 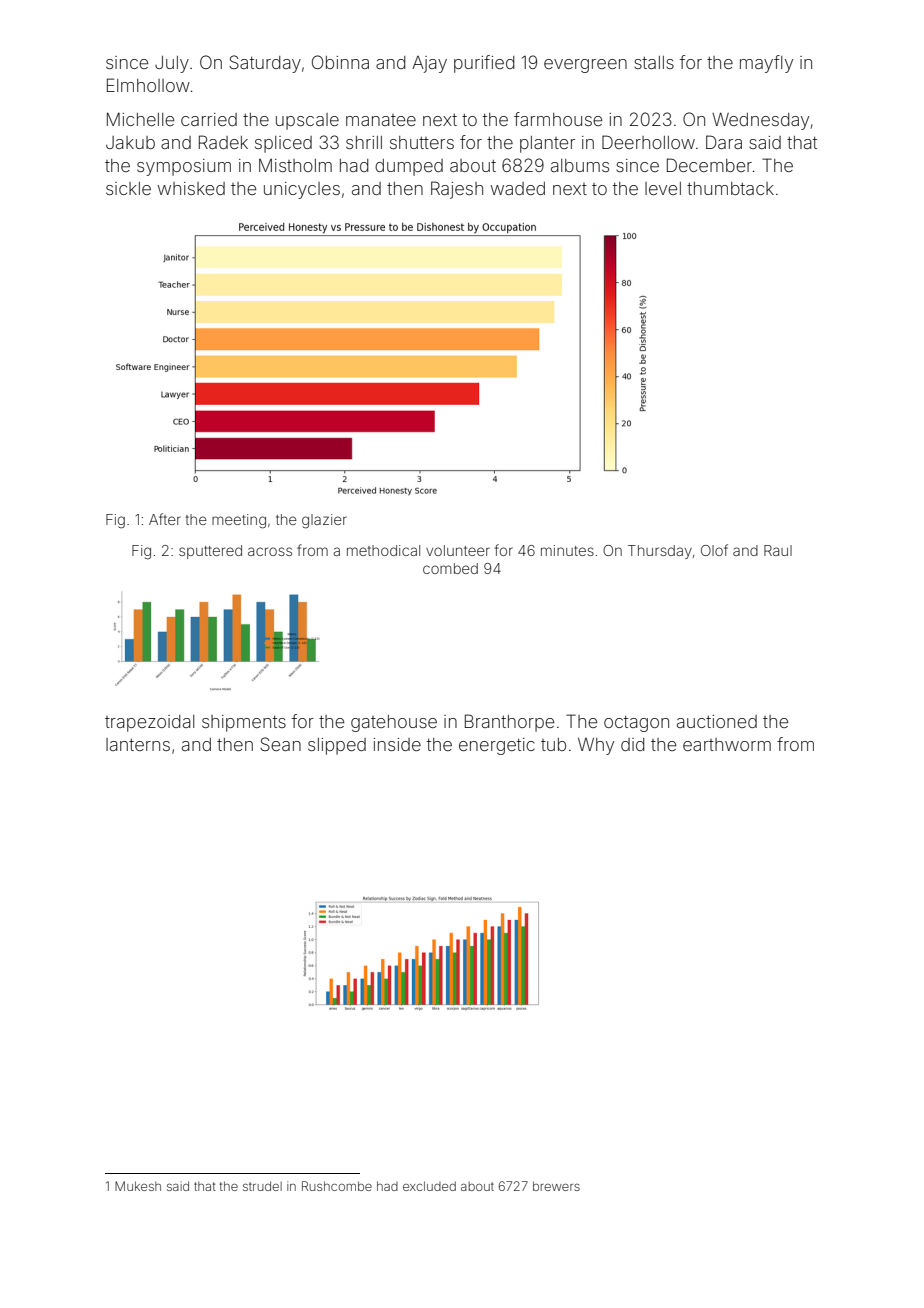 I want to click on excluded, so click(x=429, y=1186).
